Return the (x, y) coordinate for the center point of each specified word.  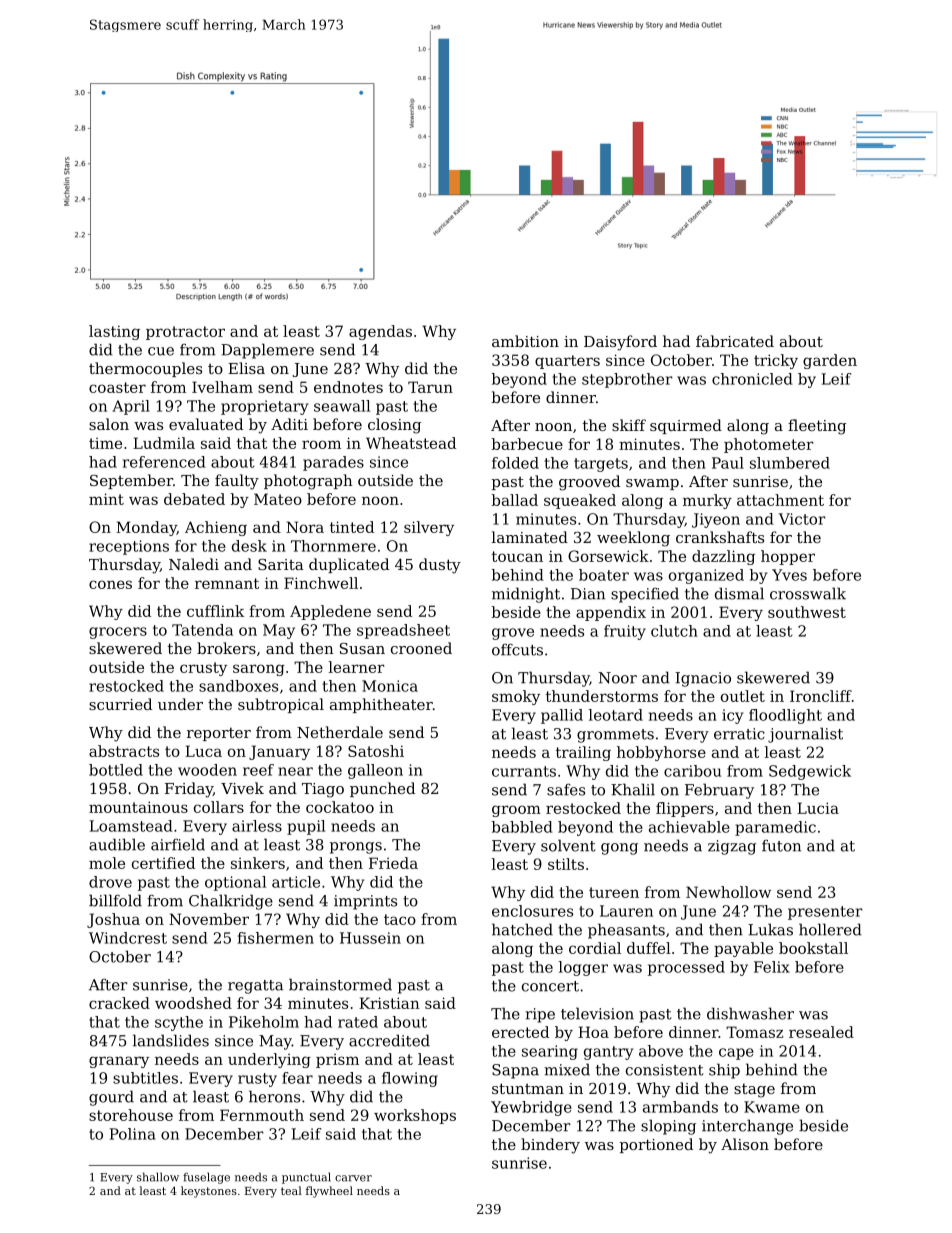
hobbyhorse (661, 753)
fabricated (735, 341)
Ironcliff (821, 696)
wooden (207, 770)
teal (291, 1190)
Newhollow (728, 892)
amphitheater (381, 705)
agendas (380, 332)
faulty (237, 482)
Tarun (430, 387)
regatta (255, 987)
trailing (583, 753)
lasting (114, 332)
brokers (226, 648)
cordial (595, 948)
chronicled (752, 379)
